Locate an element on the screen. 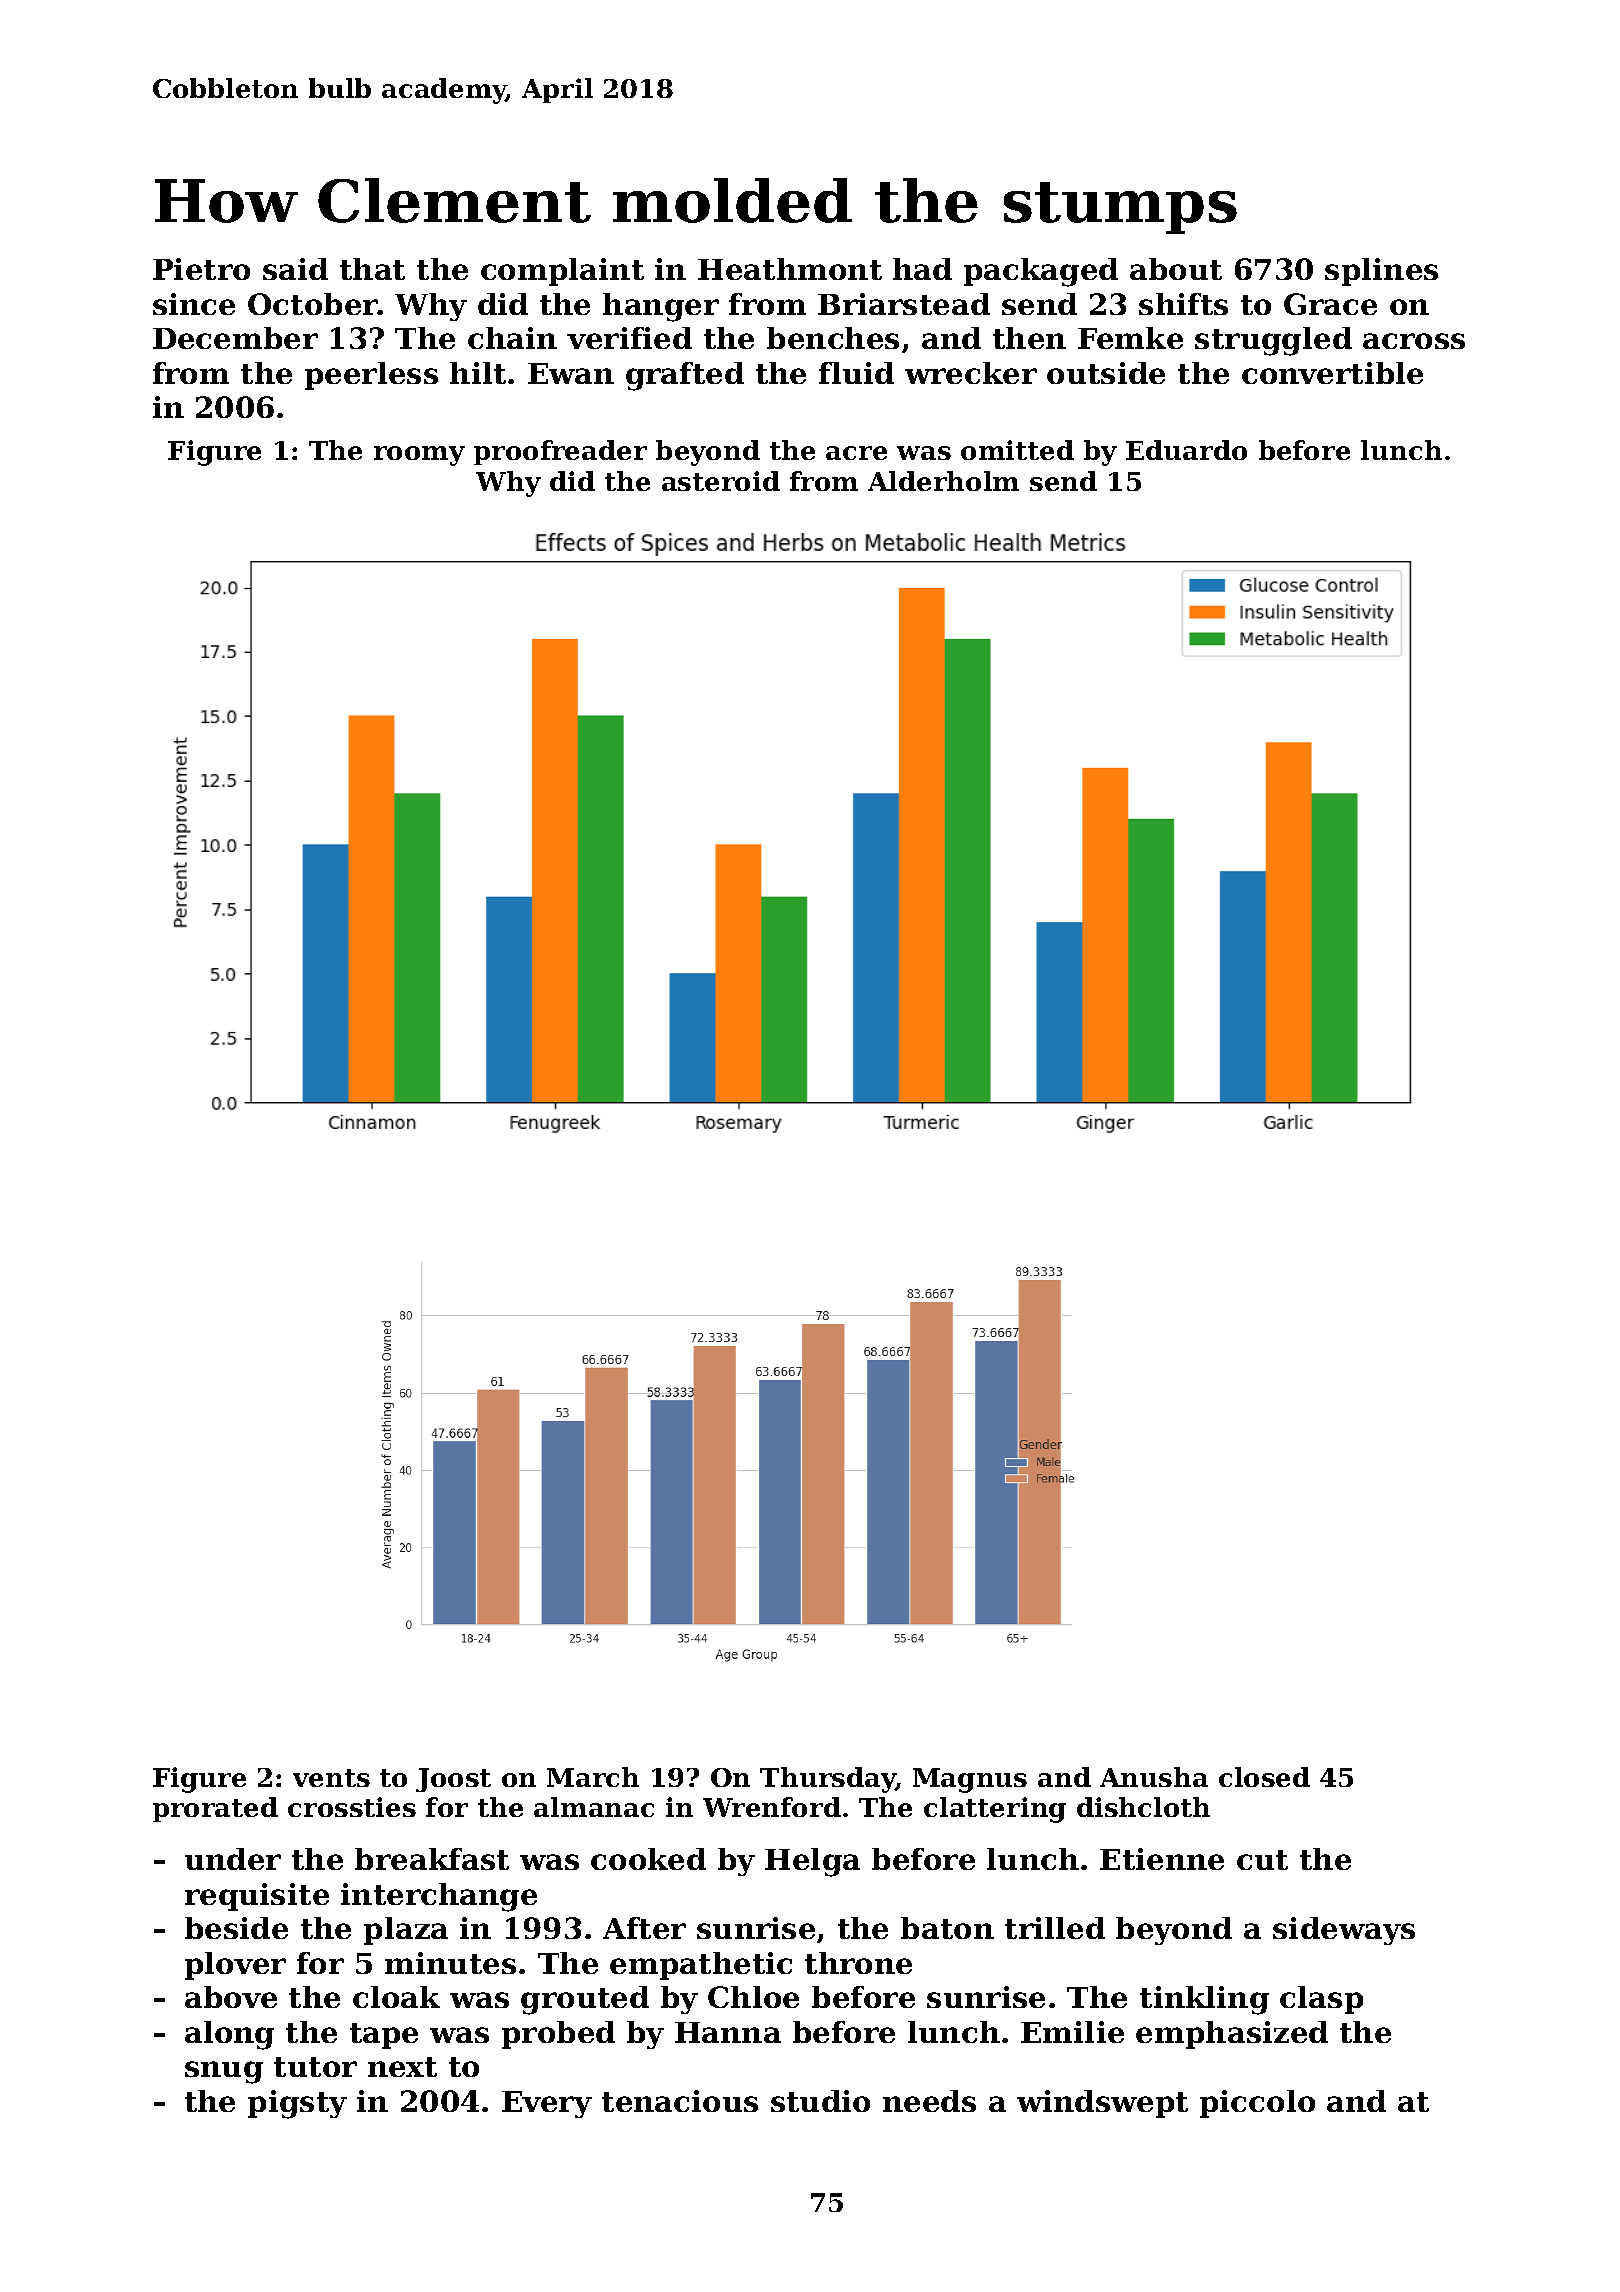 The image size is (1620, 2292). Eduardo is located at coordinates (1186, 450).
